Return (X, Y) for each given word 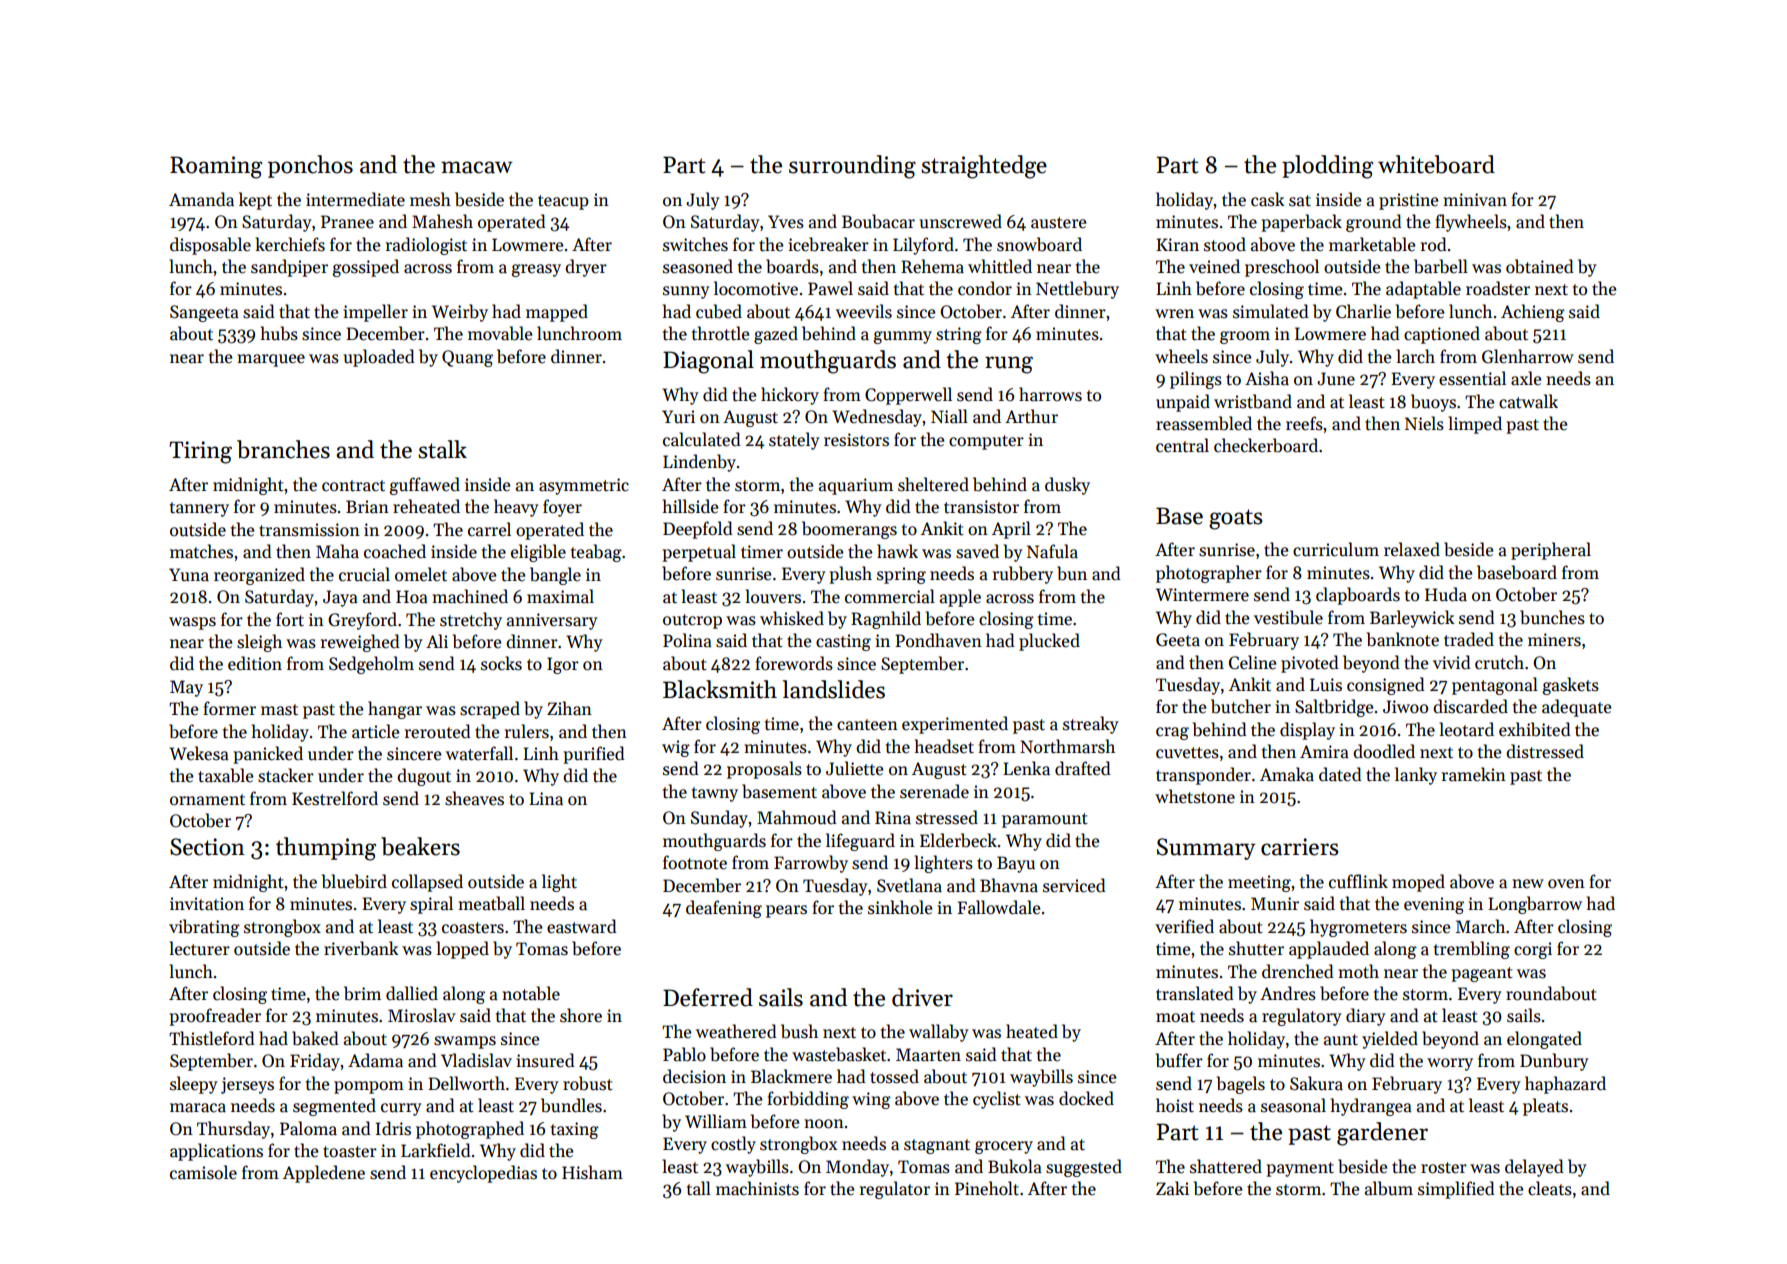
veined (1214, 266)
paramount (1045, 820)
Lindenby (699, 463)
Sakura (1316, 1083)
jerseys (247, 1085)
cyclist (997, 1100)
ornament (207, 800)
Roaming (216, 167)
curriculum (1336, 549)
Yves (786, 222)
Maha (337, 551)
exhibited (1535, 729)
